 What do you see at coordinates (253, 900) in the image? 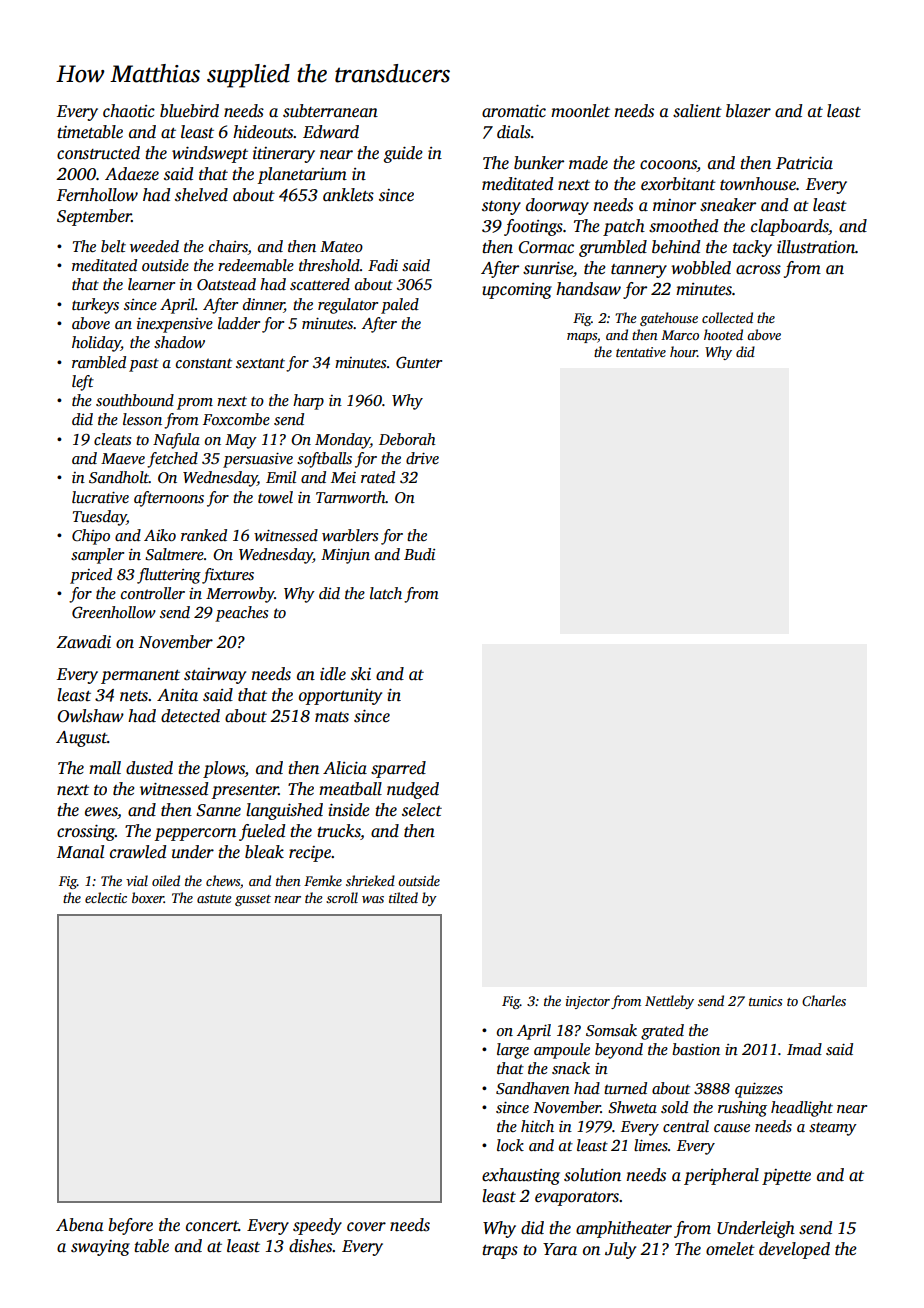
I see `gusset` at bounding box center [253, 900].
